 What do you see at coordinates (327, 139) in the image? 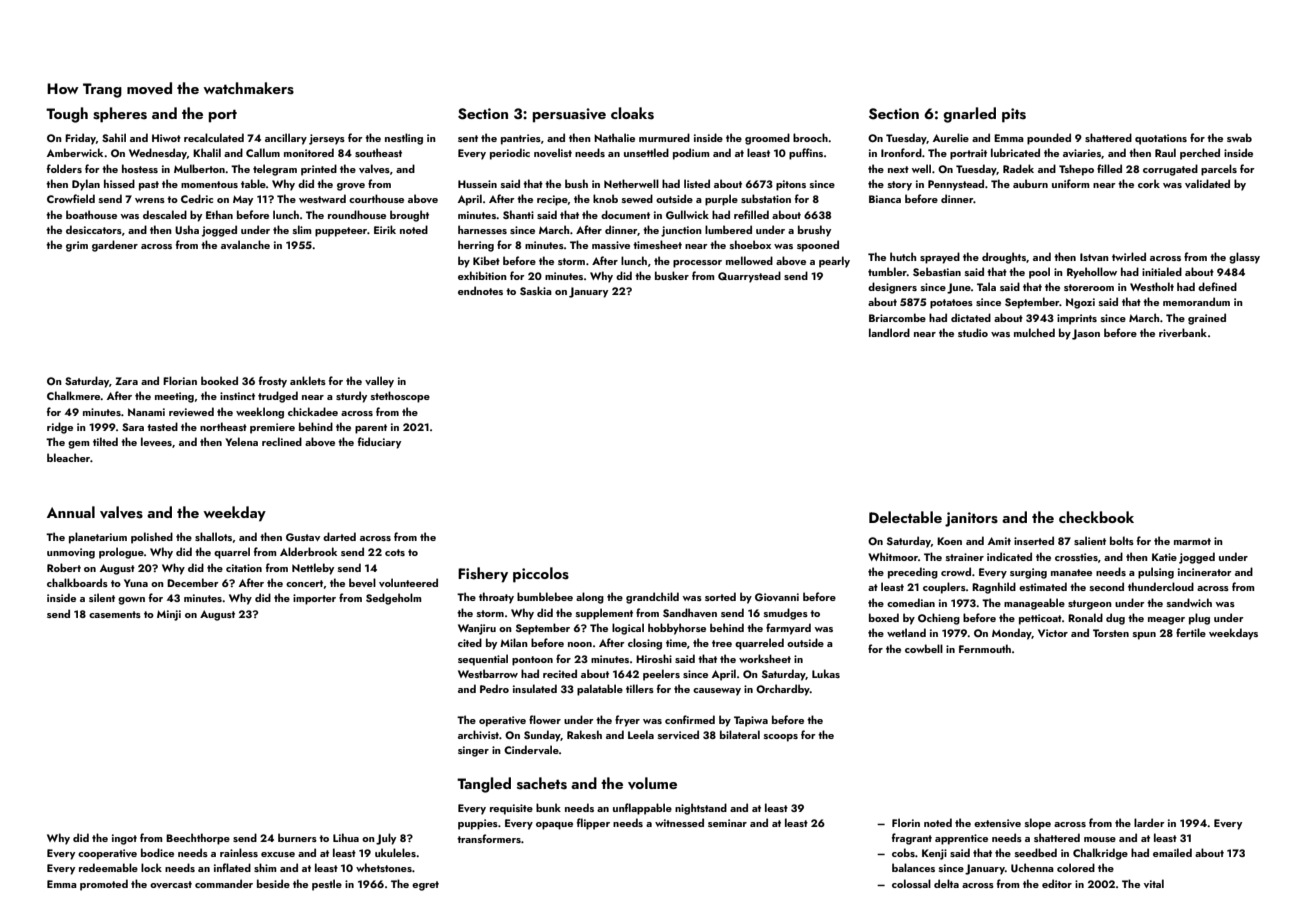
I see `jerseys` at bounding box center [327, 139].
